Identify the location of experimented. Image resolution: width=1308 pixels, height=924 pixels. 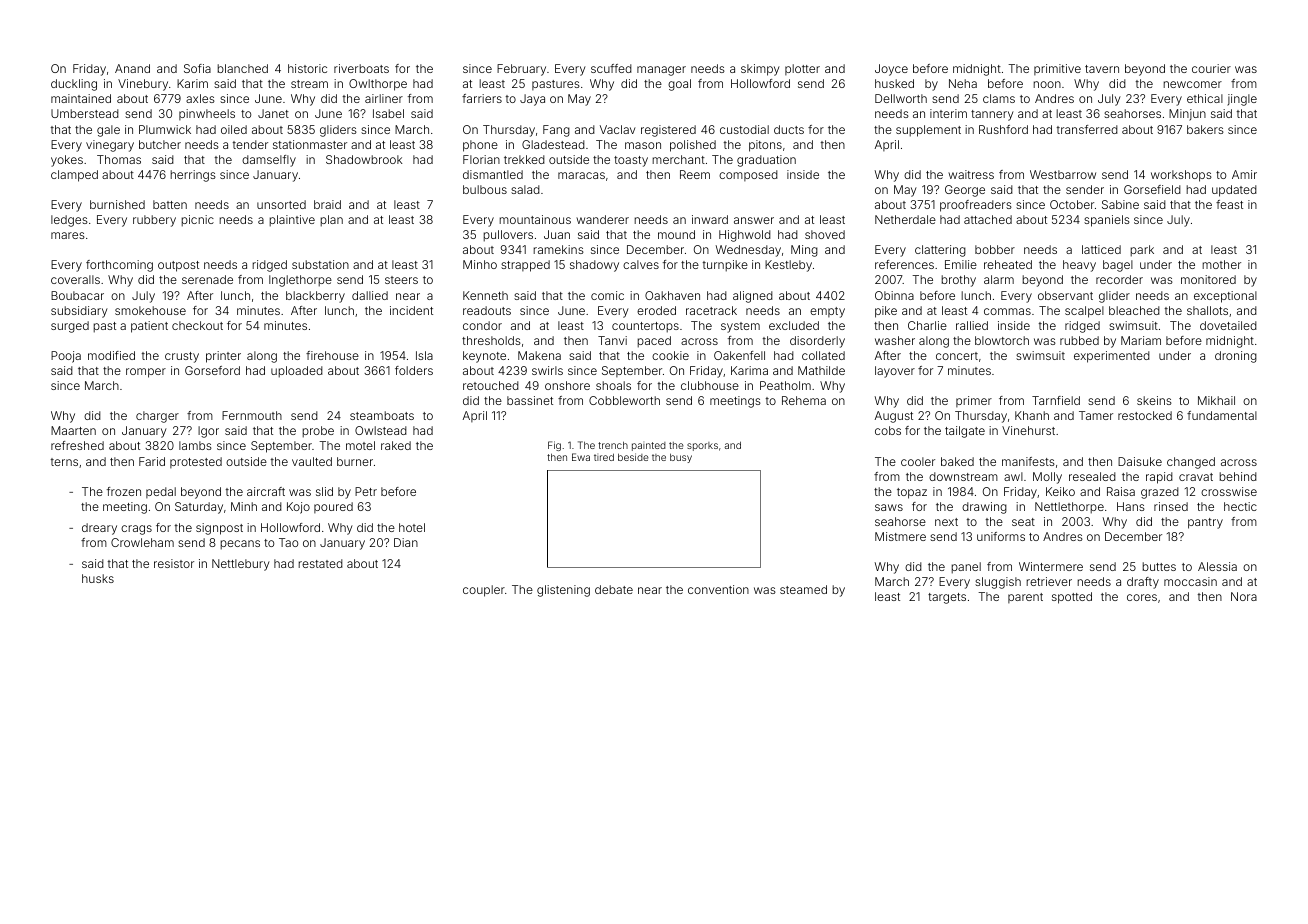
(1112, 357).
